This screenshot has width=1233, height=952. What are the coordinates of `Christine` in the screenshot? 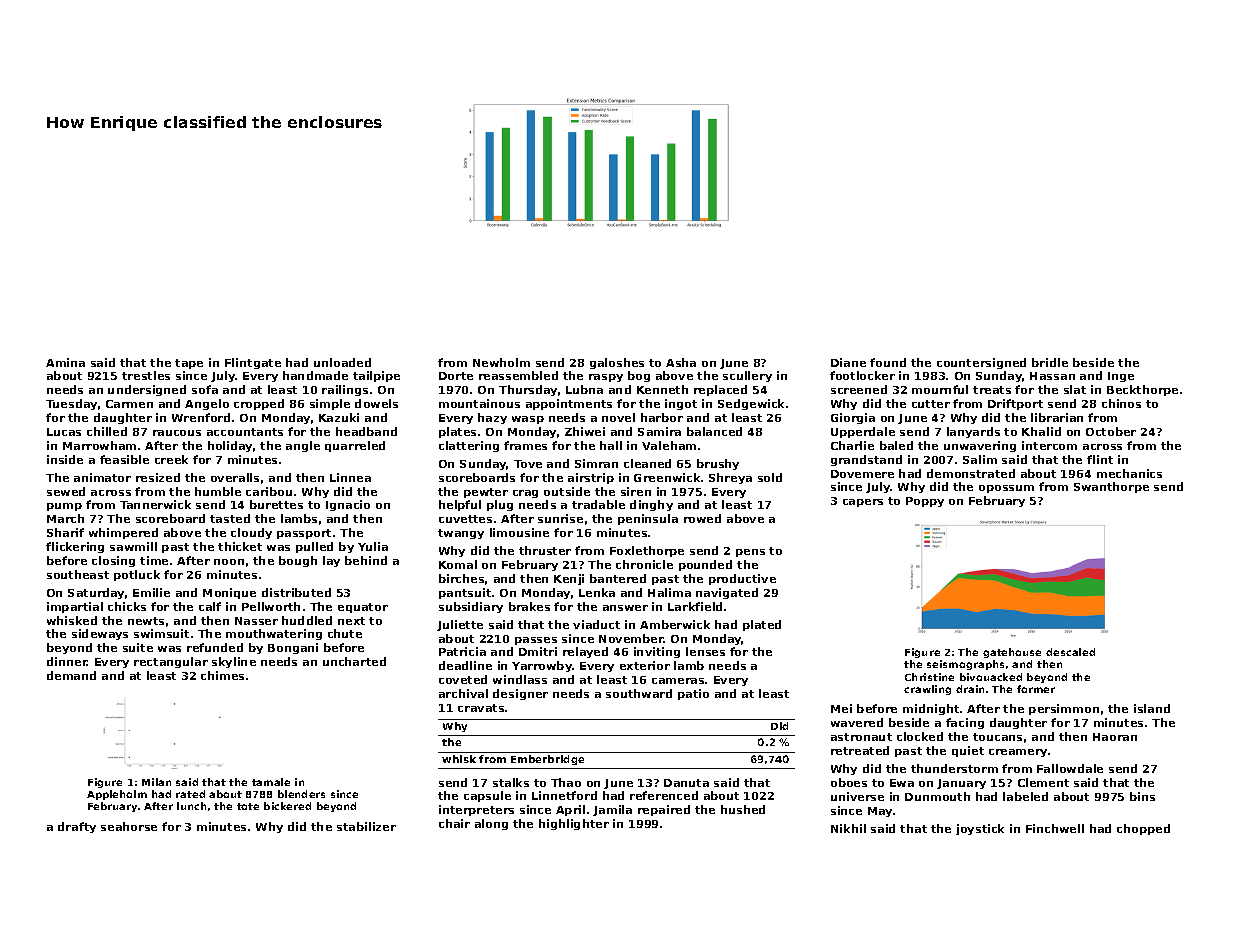 It's located at (929, 677).
